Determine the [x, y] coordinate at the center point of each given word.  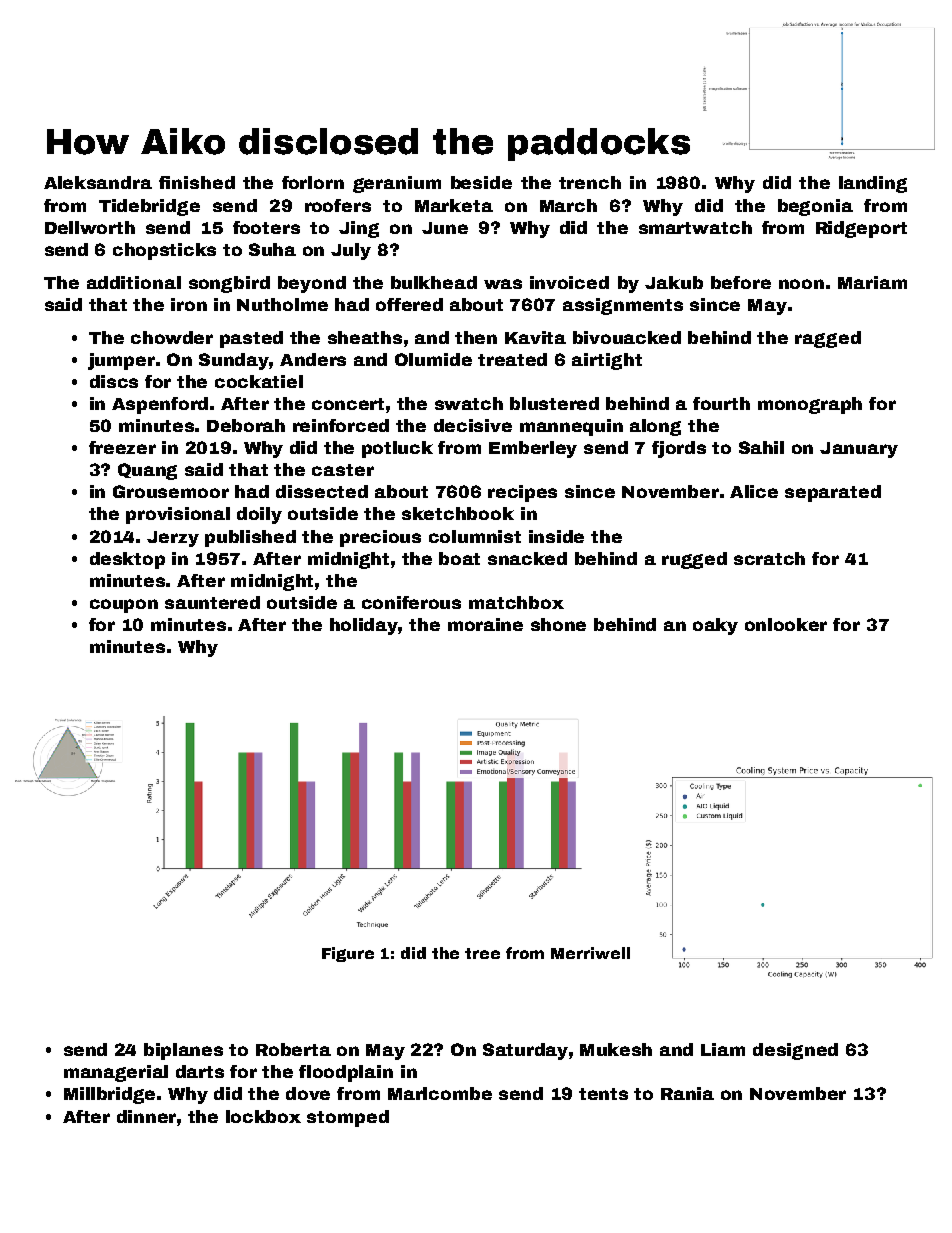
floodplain [346, 1073]
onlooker [786, 624]
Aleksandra [98, 182]
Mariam [872, 282]
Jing [359, 229]
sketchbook [458, 513]
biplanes [183, 1051]
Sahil [761, 447]
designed [795, 1051]
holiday [364, 626]
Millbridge [109, 1095]
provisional [178, 515]
